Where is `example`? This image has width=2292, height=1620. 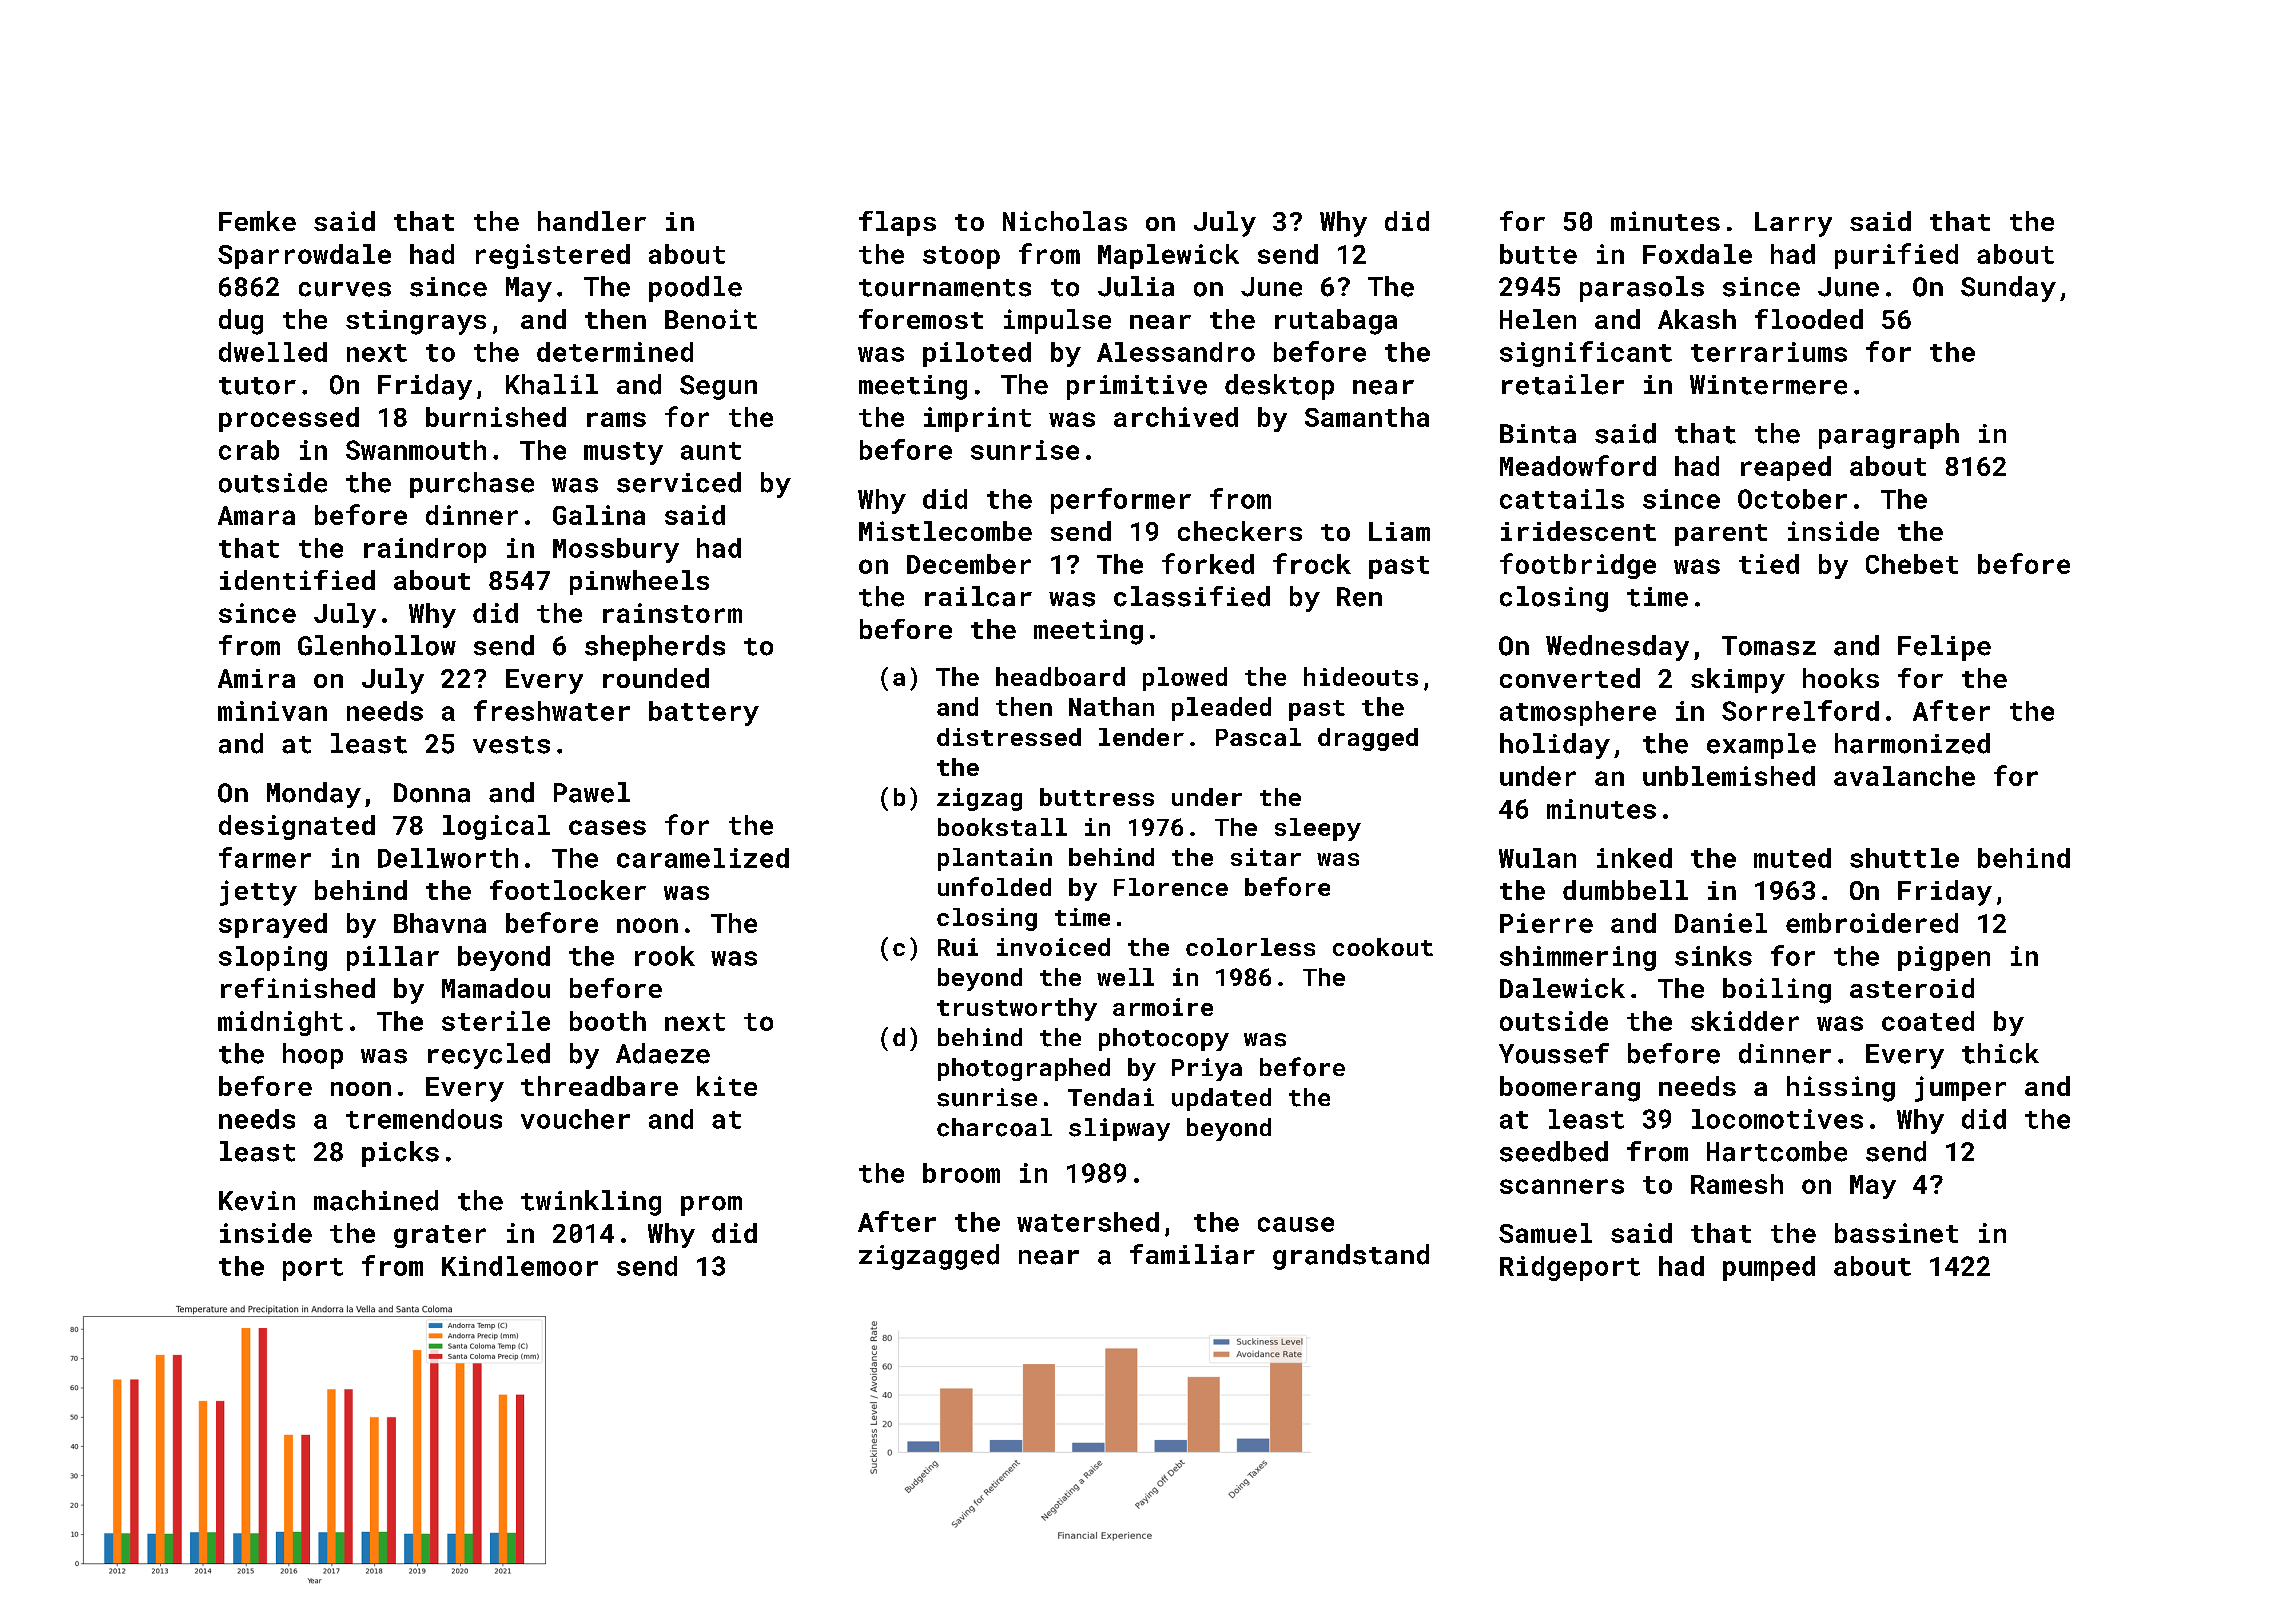 example is located at coordinates (1761, 746).
